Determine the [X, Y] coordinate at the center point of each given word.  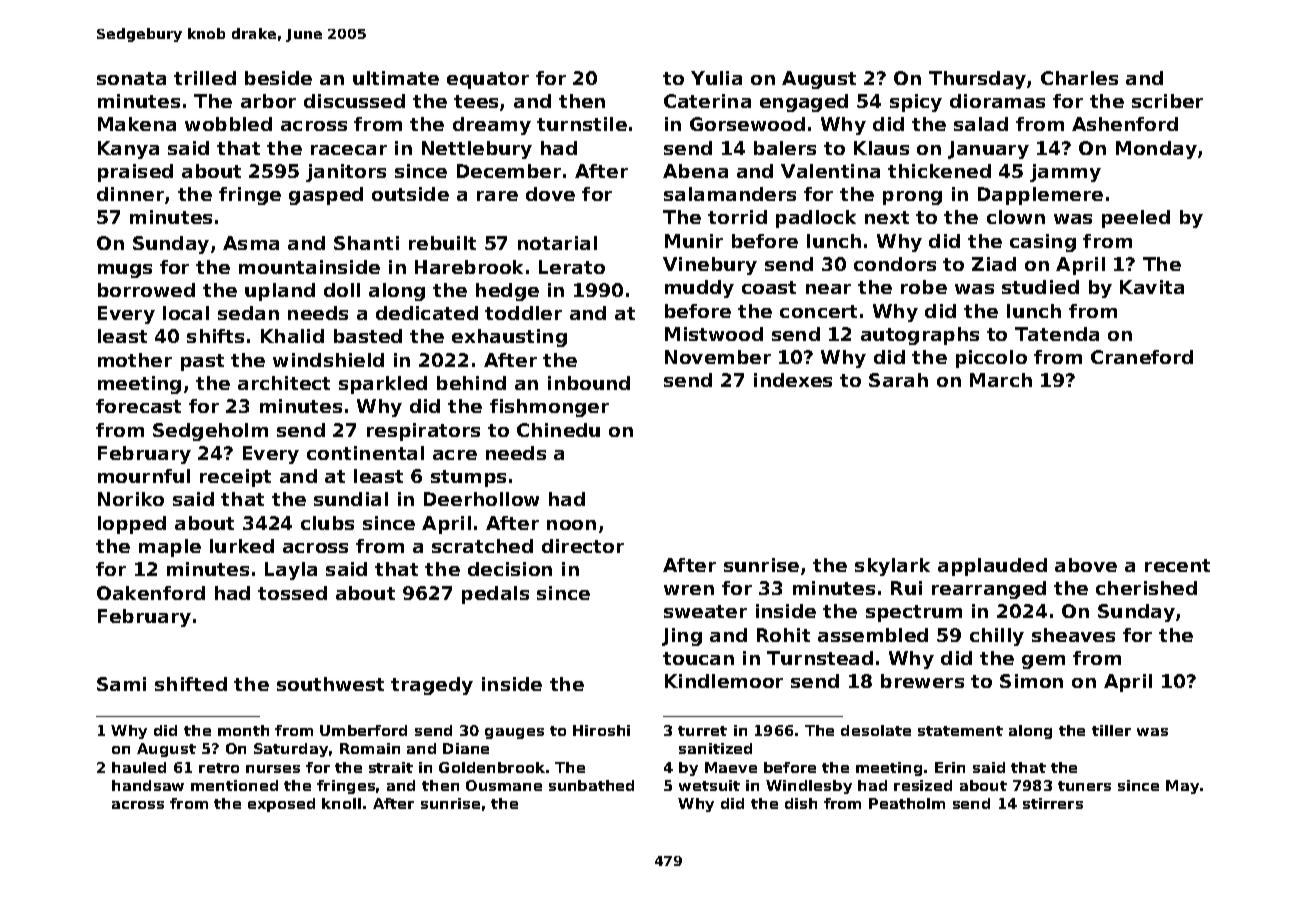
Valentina [830, 171]
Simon [1031, 681]
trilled [205, 78]
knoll [341, 803]
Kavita [1152, 287]
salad [981, 124]
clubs [327, 523]
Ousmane [504, 785]
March [1001, 380]
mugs [125, 271]
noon [571, 525]
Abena [695, 171]
